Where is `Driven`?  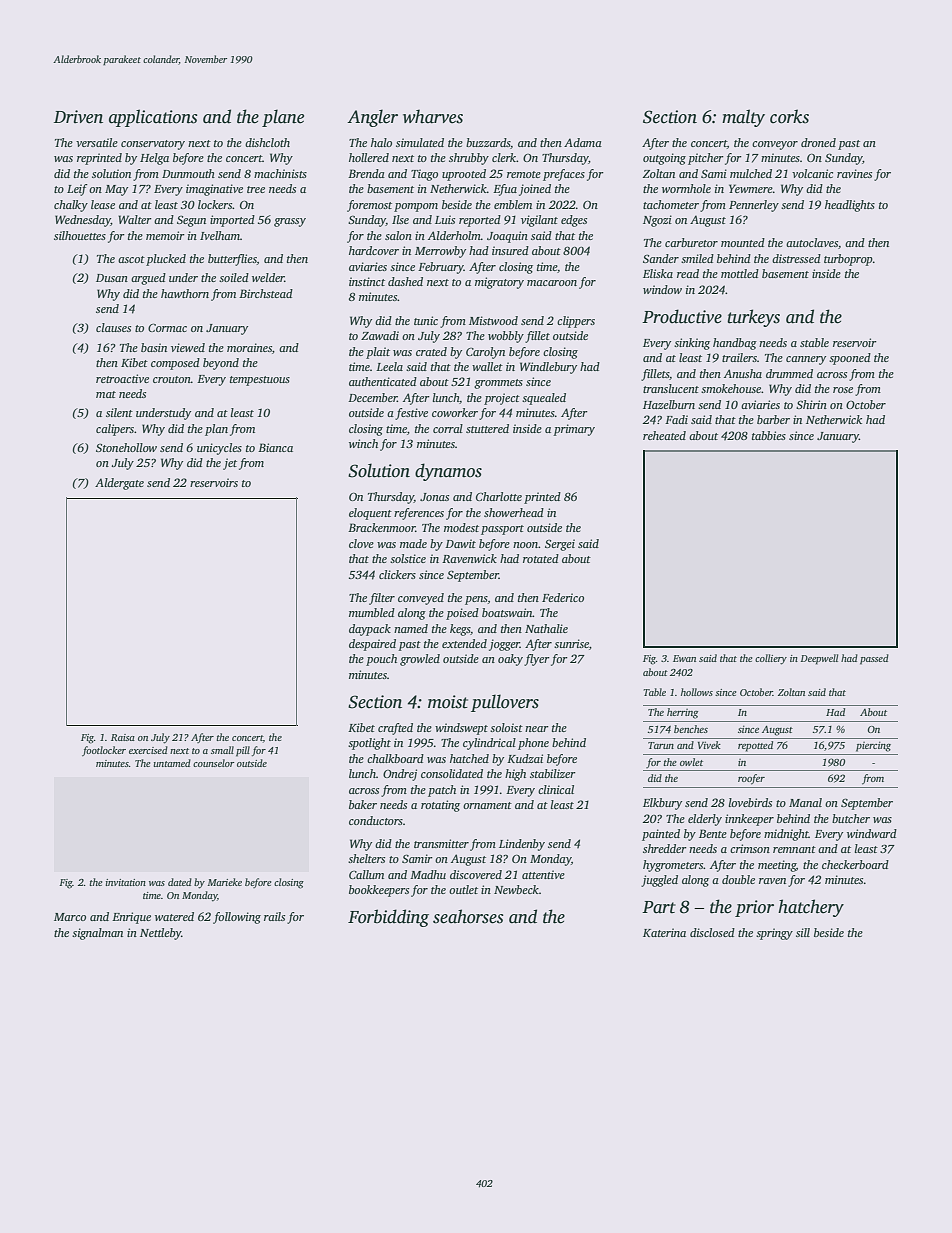
Driven is located at coordinates (78, 117).
